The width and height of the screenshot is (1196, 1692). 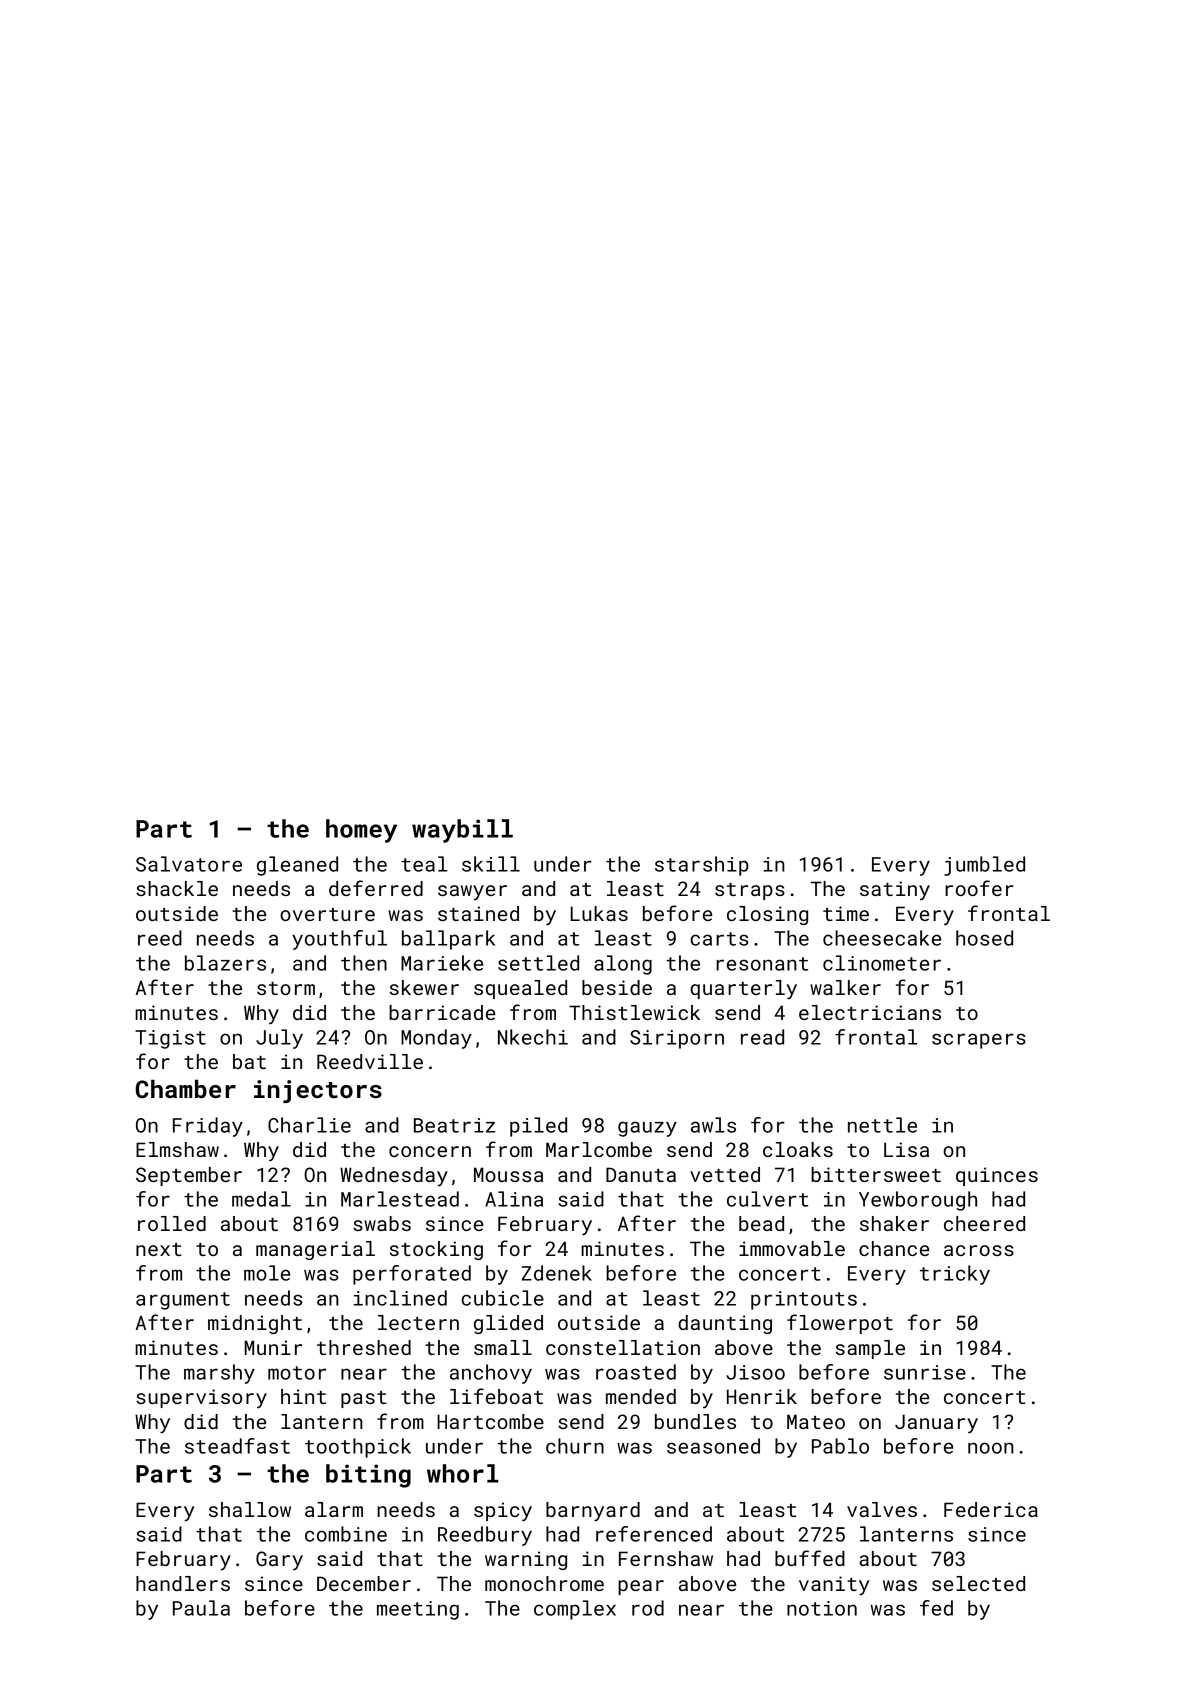 I want to click on quinces, so click(x=997, y=1176).
